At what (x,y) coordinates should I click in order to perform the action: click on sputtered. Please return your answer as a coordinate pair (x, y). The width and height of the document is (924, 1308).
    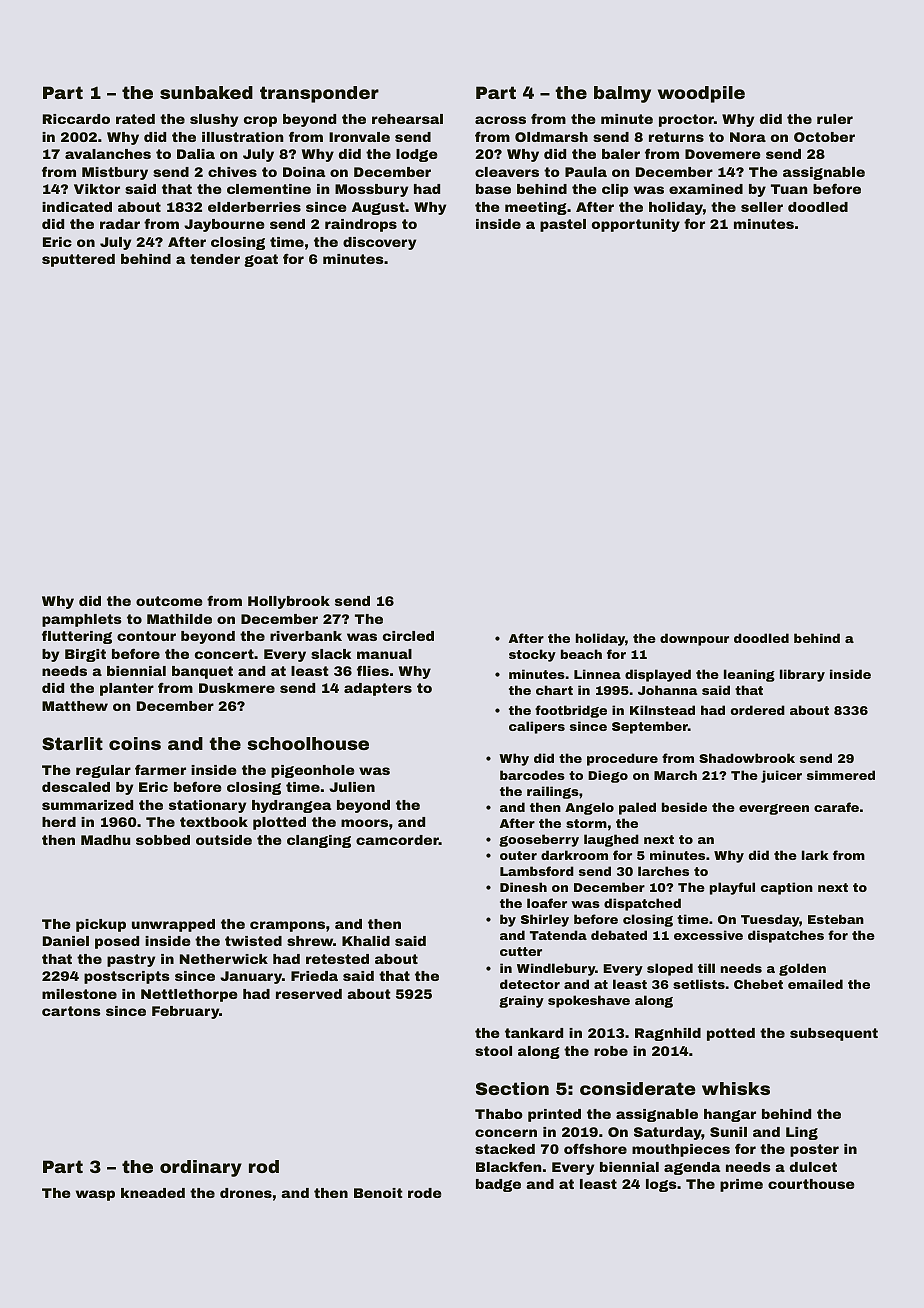
    Looking at the image, I should click on (78, 260).
